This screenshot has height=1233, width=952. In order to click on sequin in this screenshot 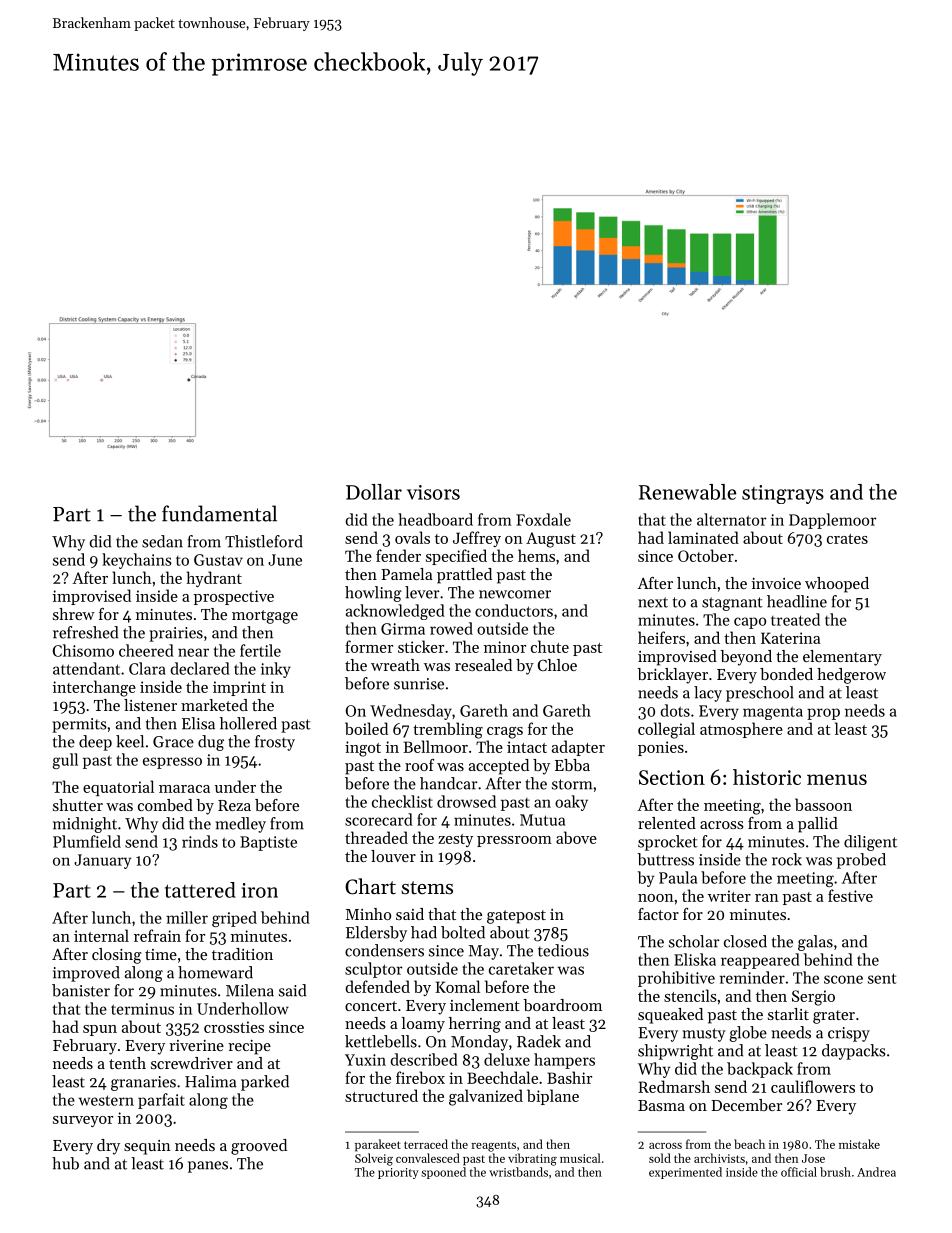, I will do `click(147, 1147)`.
